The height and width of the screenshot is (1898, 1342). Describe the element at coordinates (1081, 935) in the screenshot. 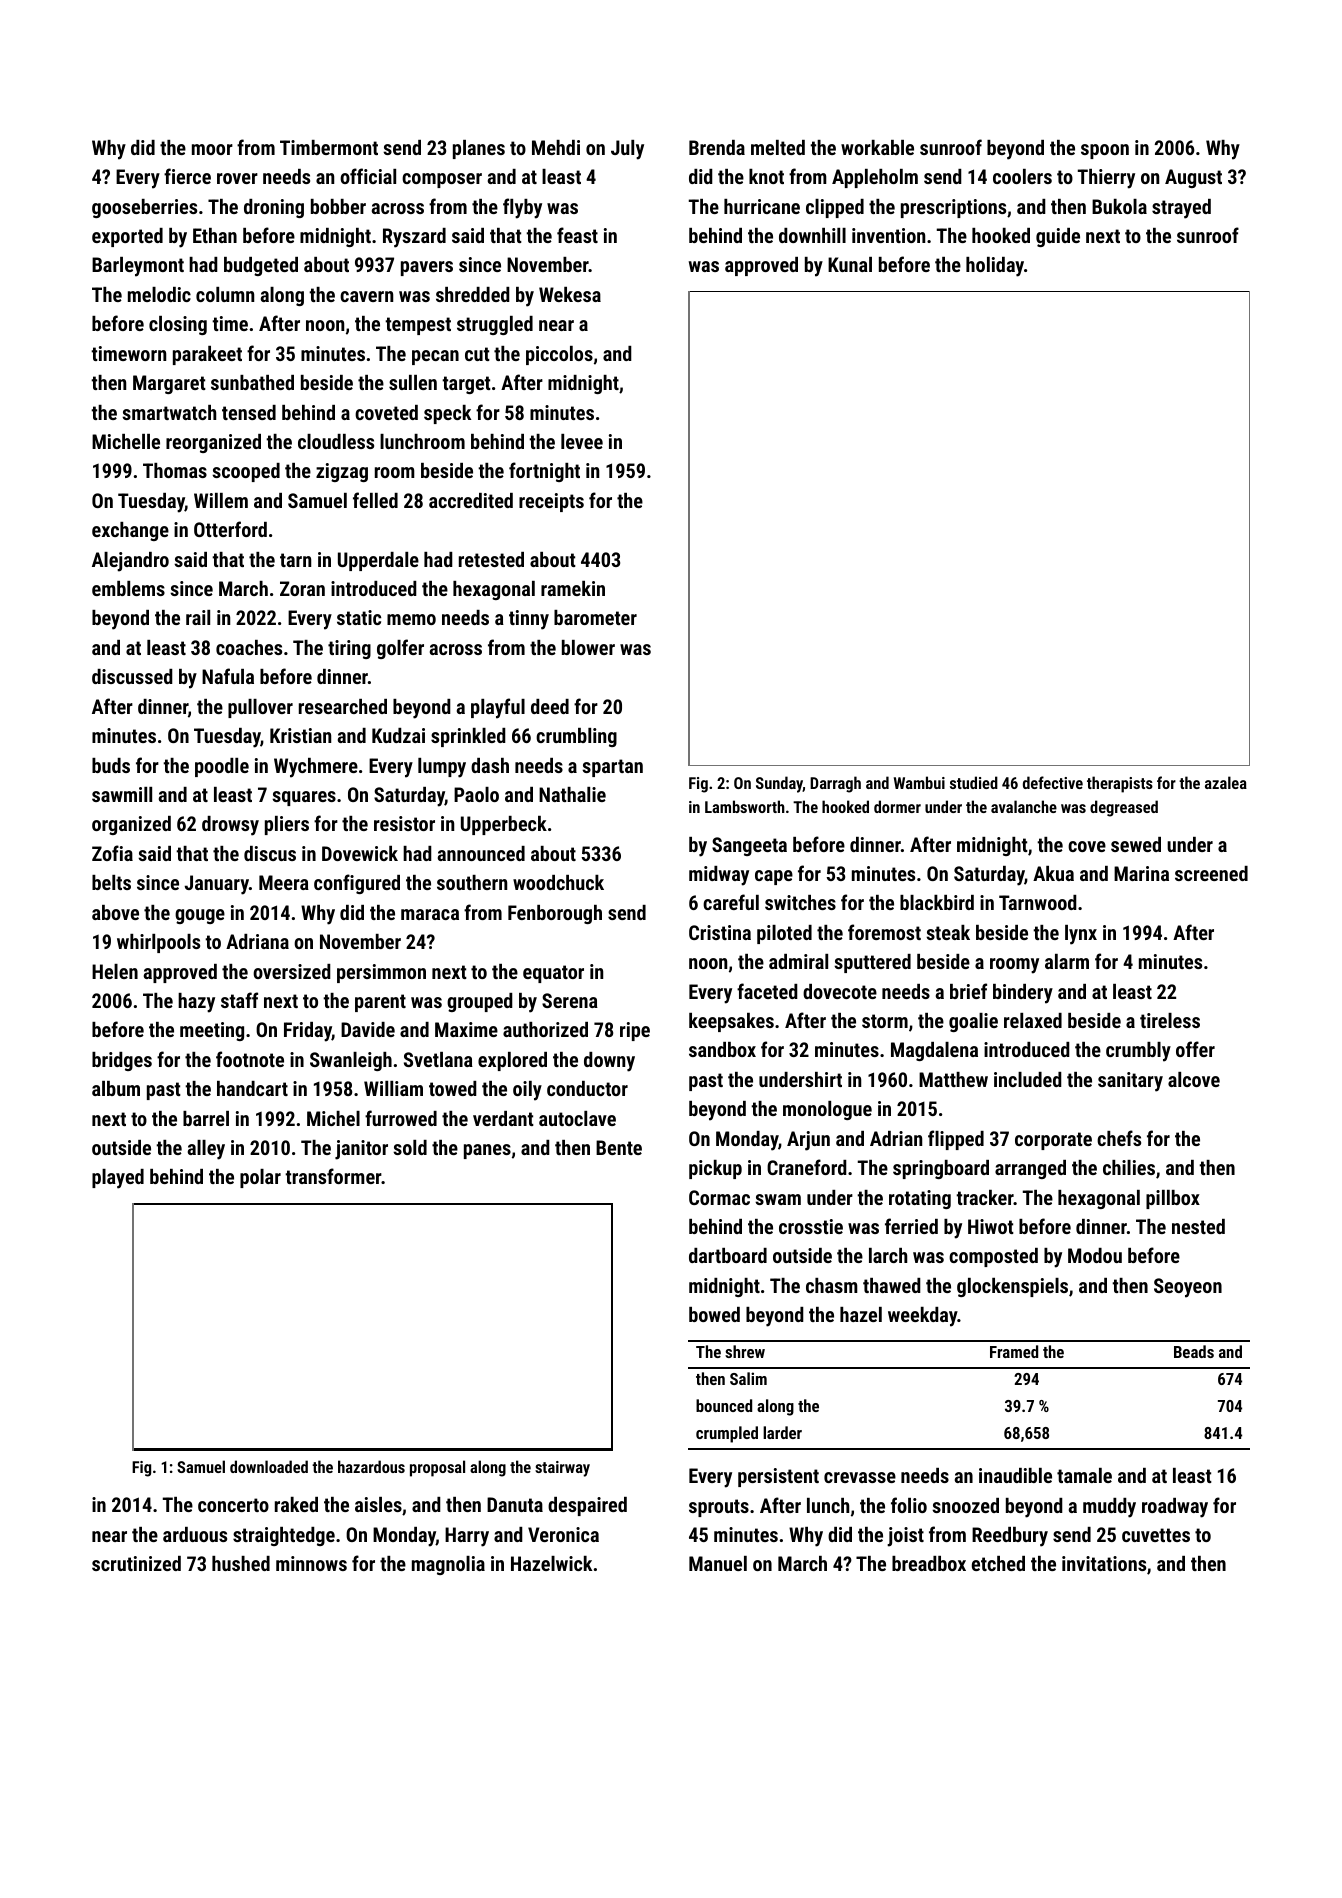

I see `lynx` at that location.
